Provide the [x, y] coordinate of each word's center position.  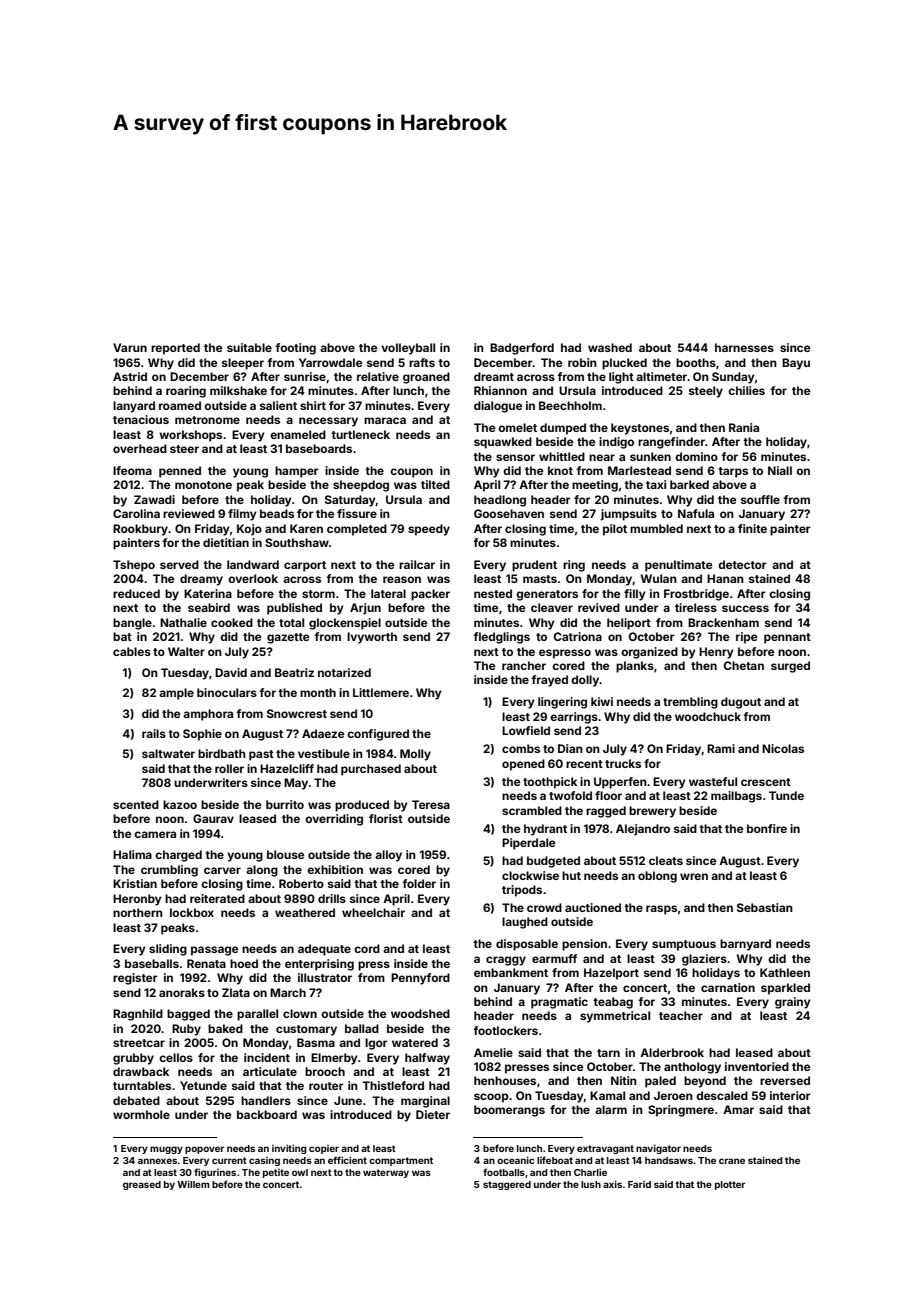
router [326, 1086]
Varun [130, 347]
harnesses [744, 347]
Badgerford [522, 349]
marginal [425, 1102]
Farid [639, 1184]
